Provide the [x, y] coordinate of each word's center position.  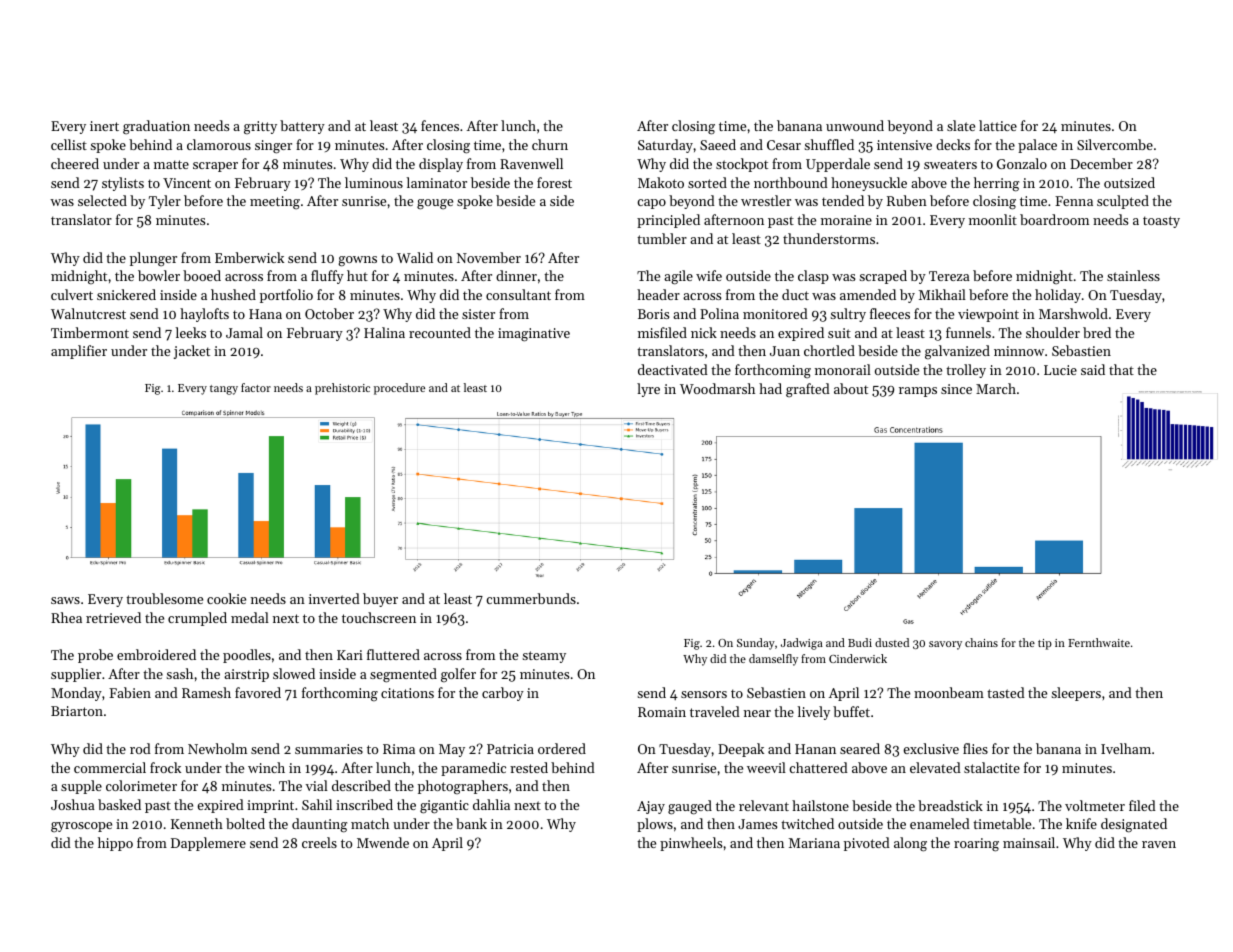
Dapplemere [208, 844]
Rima [399, 749]
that [1121, 369]
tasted [1006, 692]
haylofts [204, 315]
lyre [648, 390]
